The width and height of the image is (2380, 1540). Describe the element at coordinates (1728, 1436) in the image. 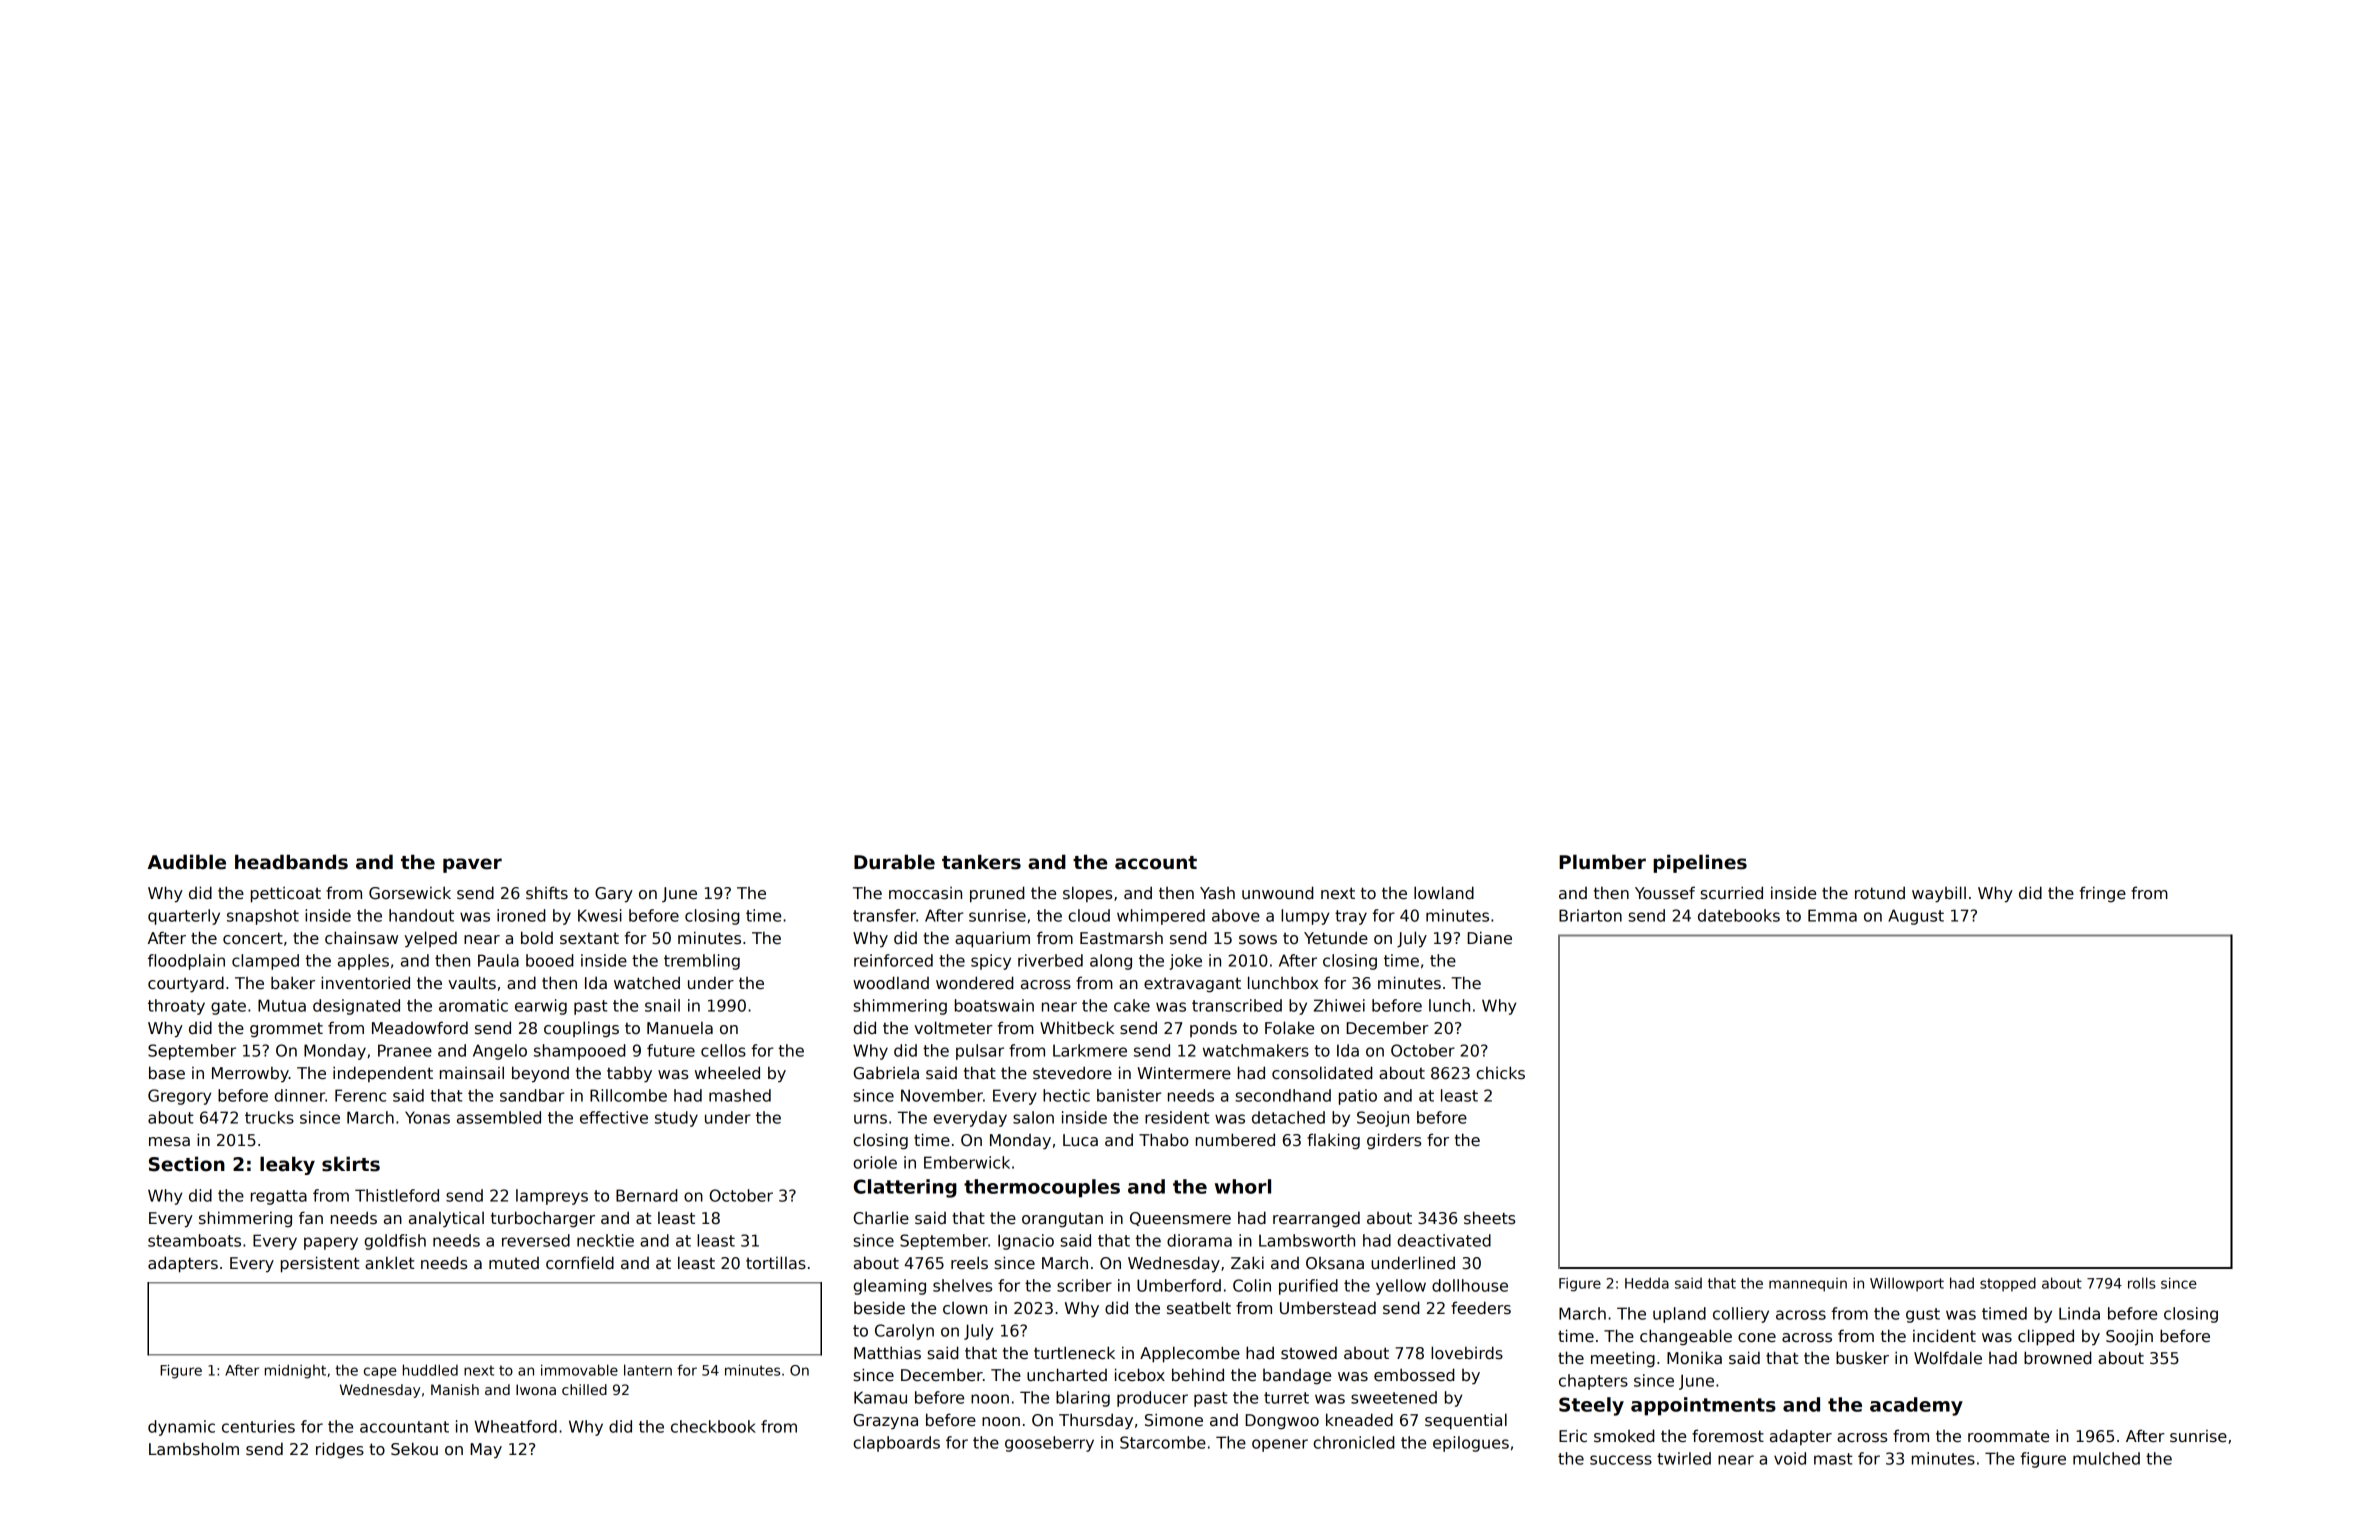

I see `foremost` at that location.
